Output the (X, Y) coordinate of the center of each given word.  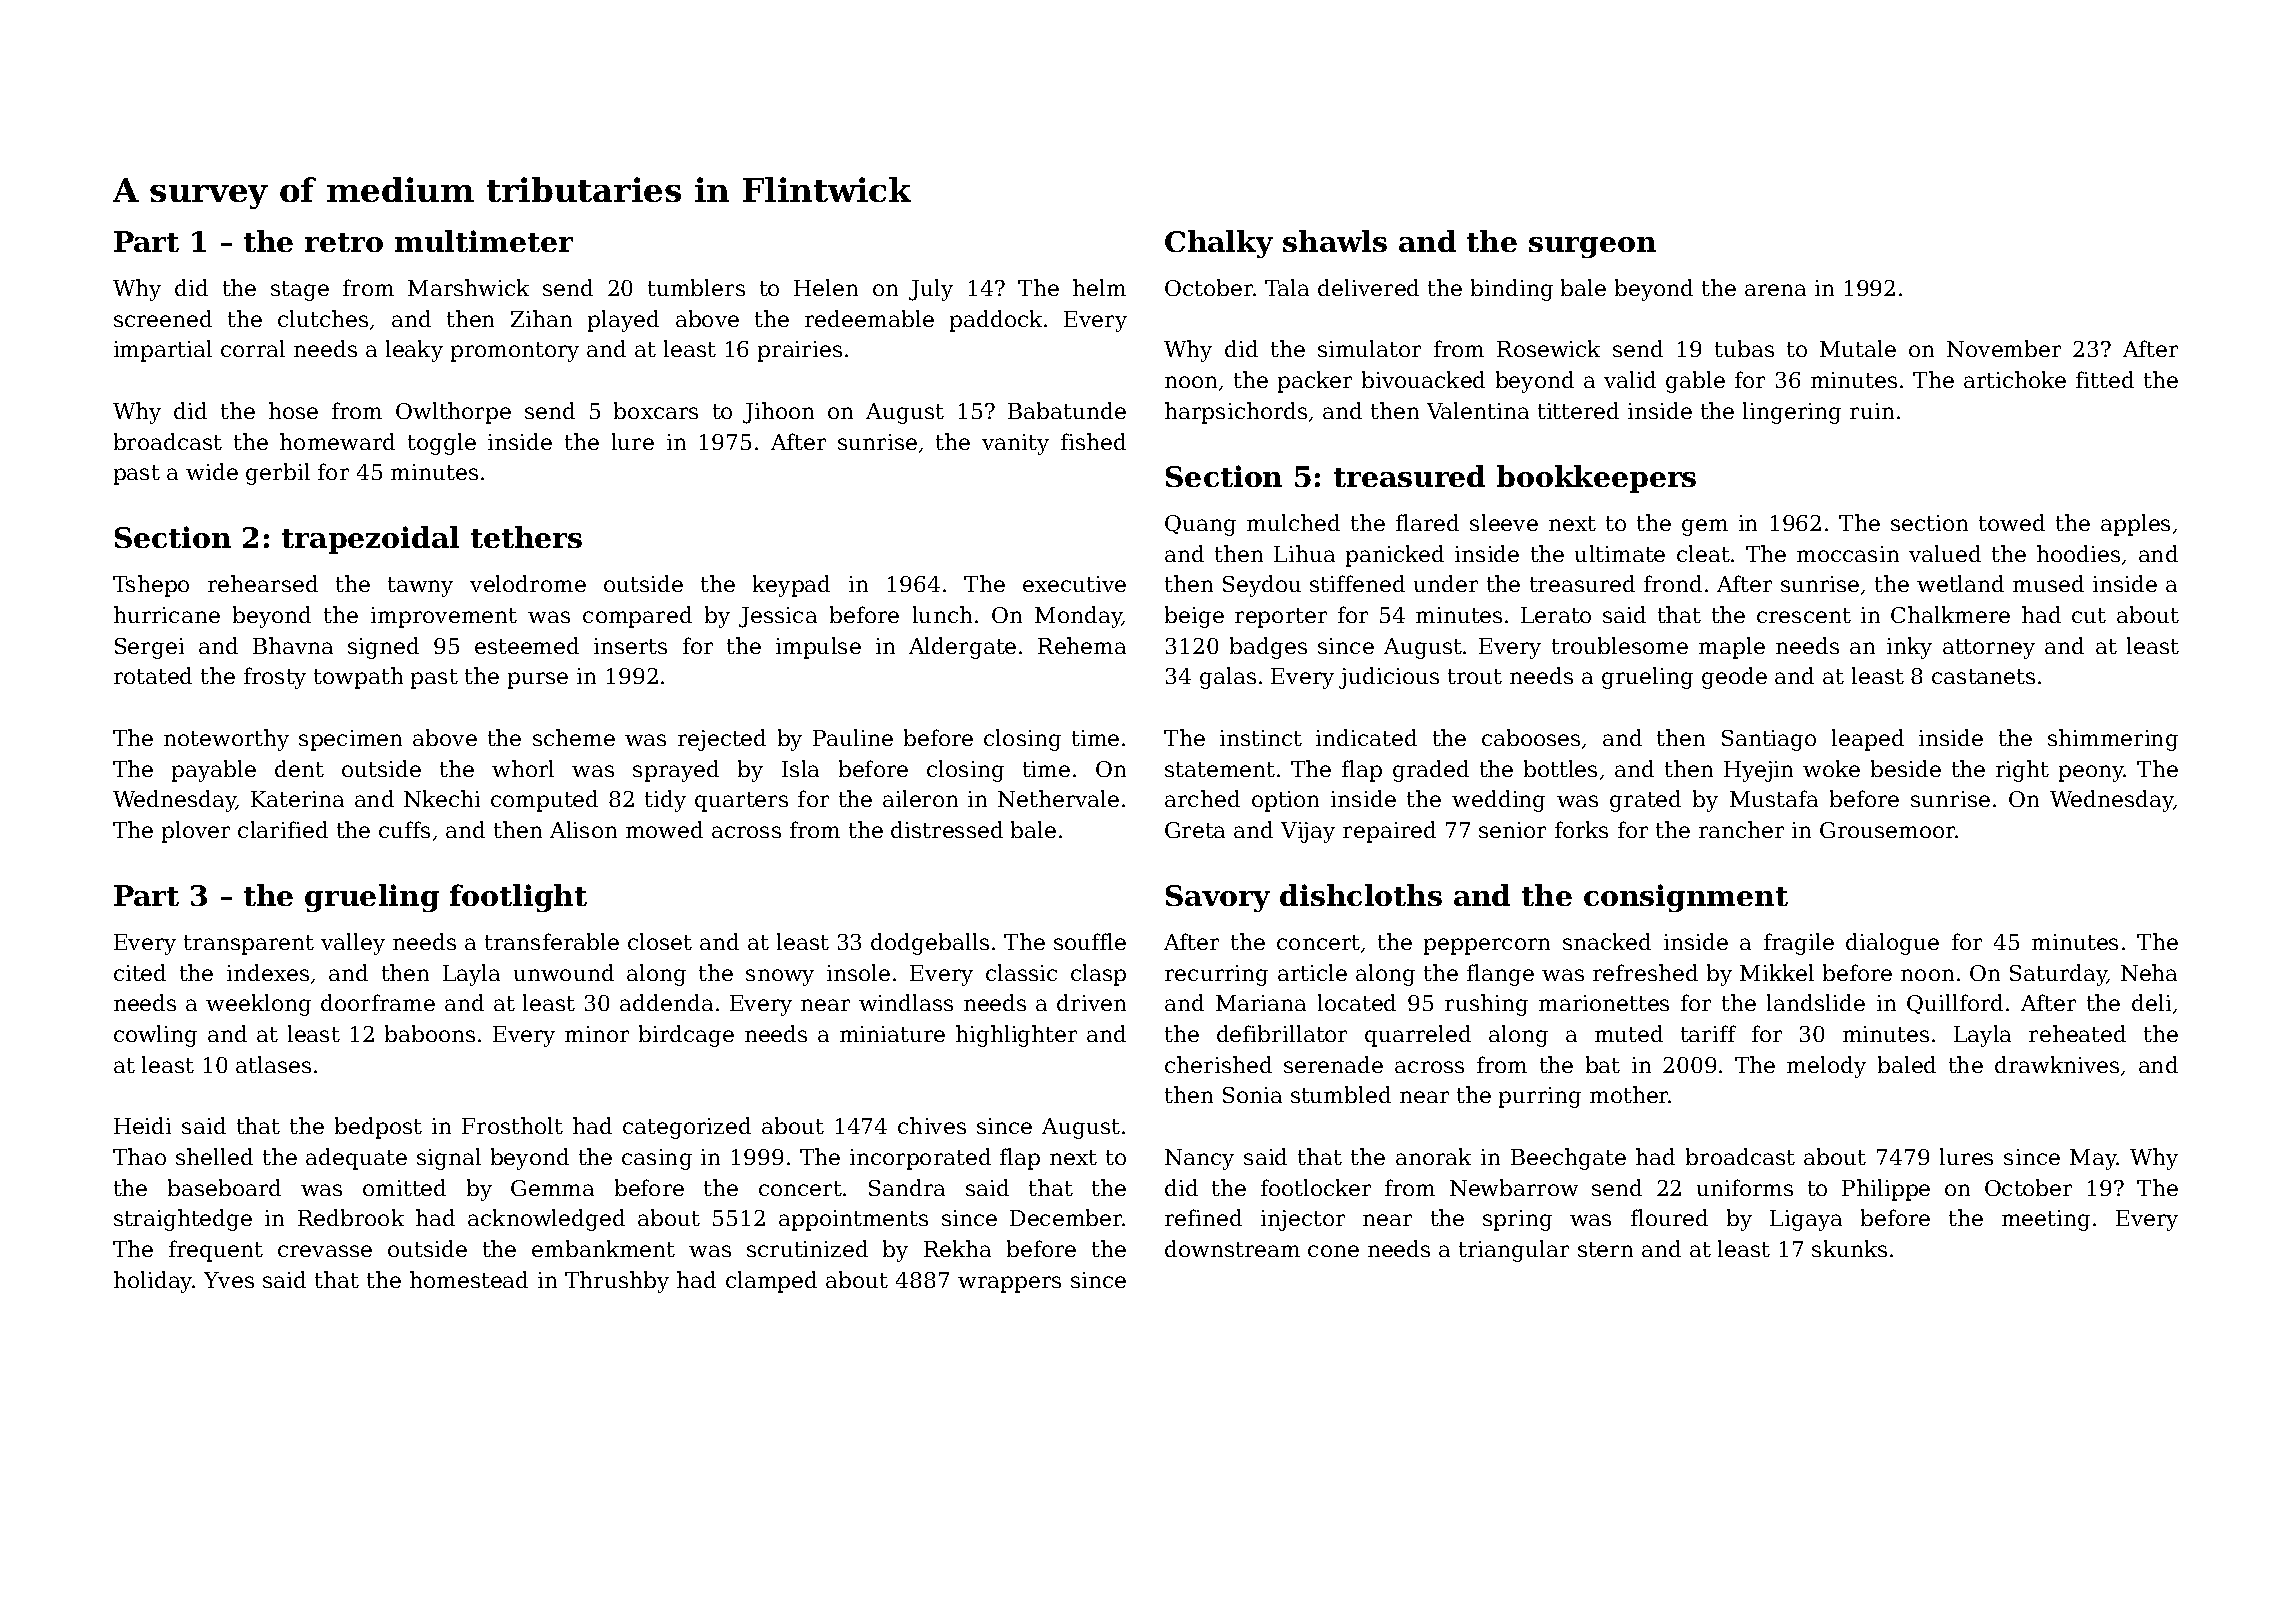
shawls (1335, 241)
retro (344, 242)
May (2093, 1159)
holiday (153, 1282)
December (1066, 1217)
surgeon (1592, 247)
